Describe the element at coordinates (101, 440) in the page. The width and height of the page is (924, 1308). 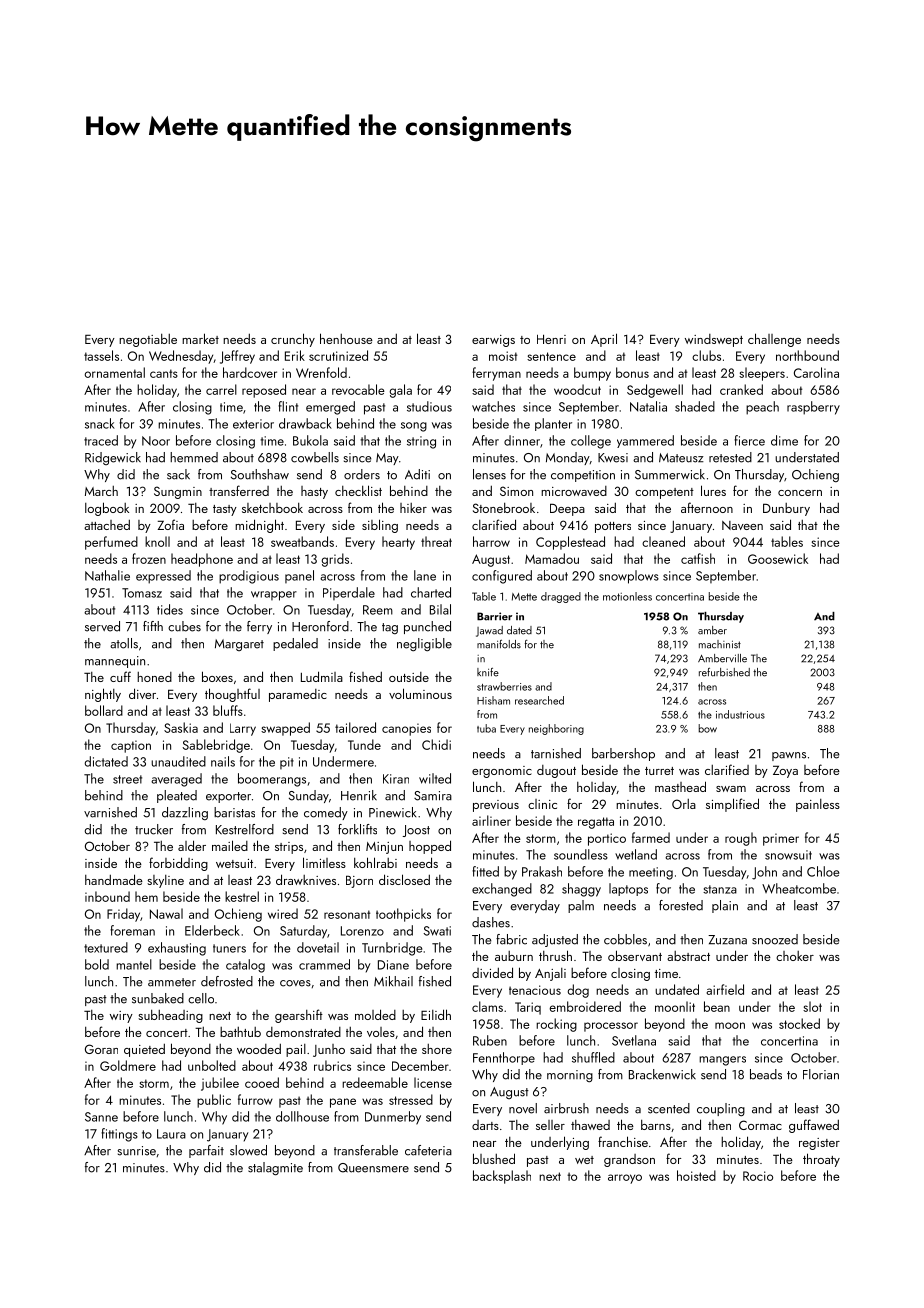
I see `traced` at that location.
